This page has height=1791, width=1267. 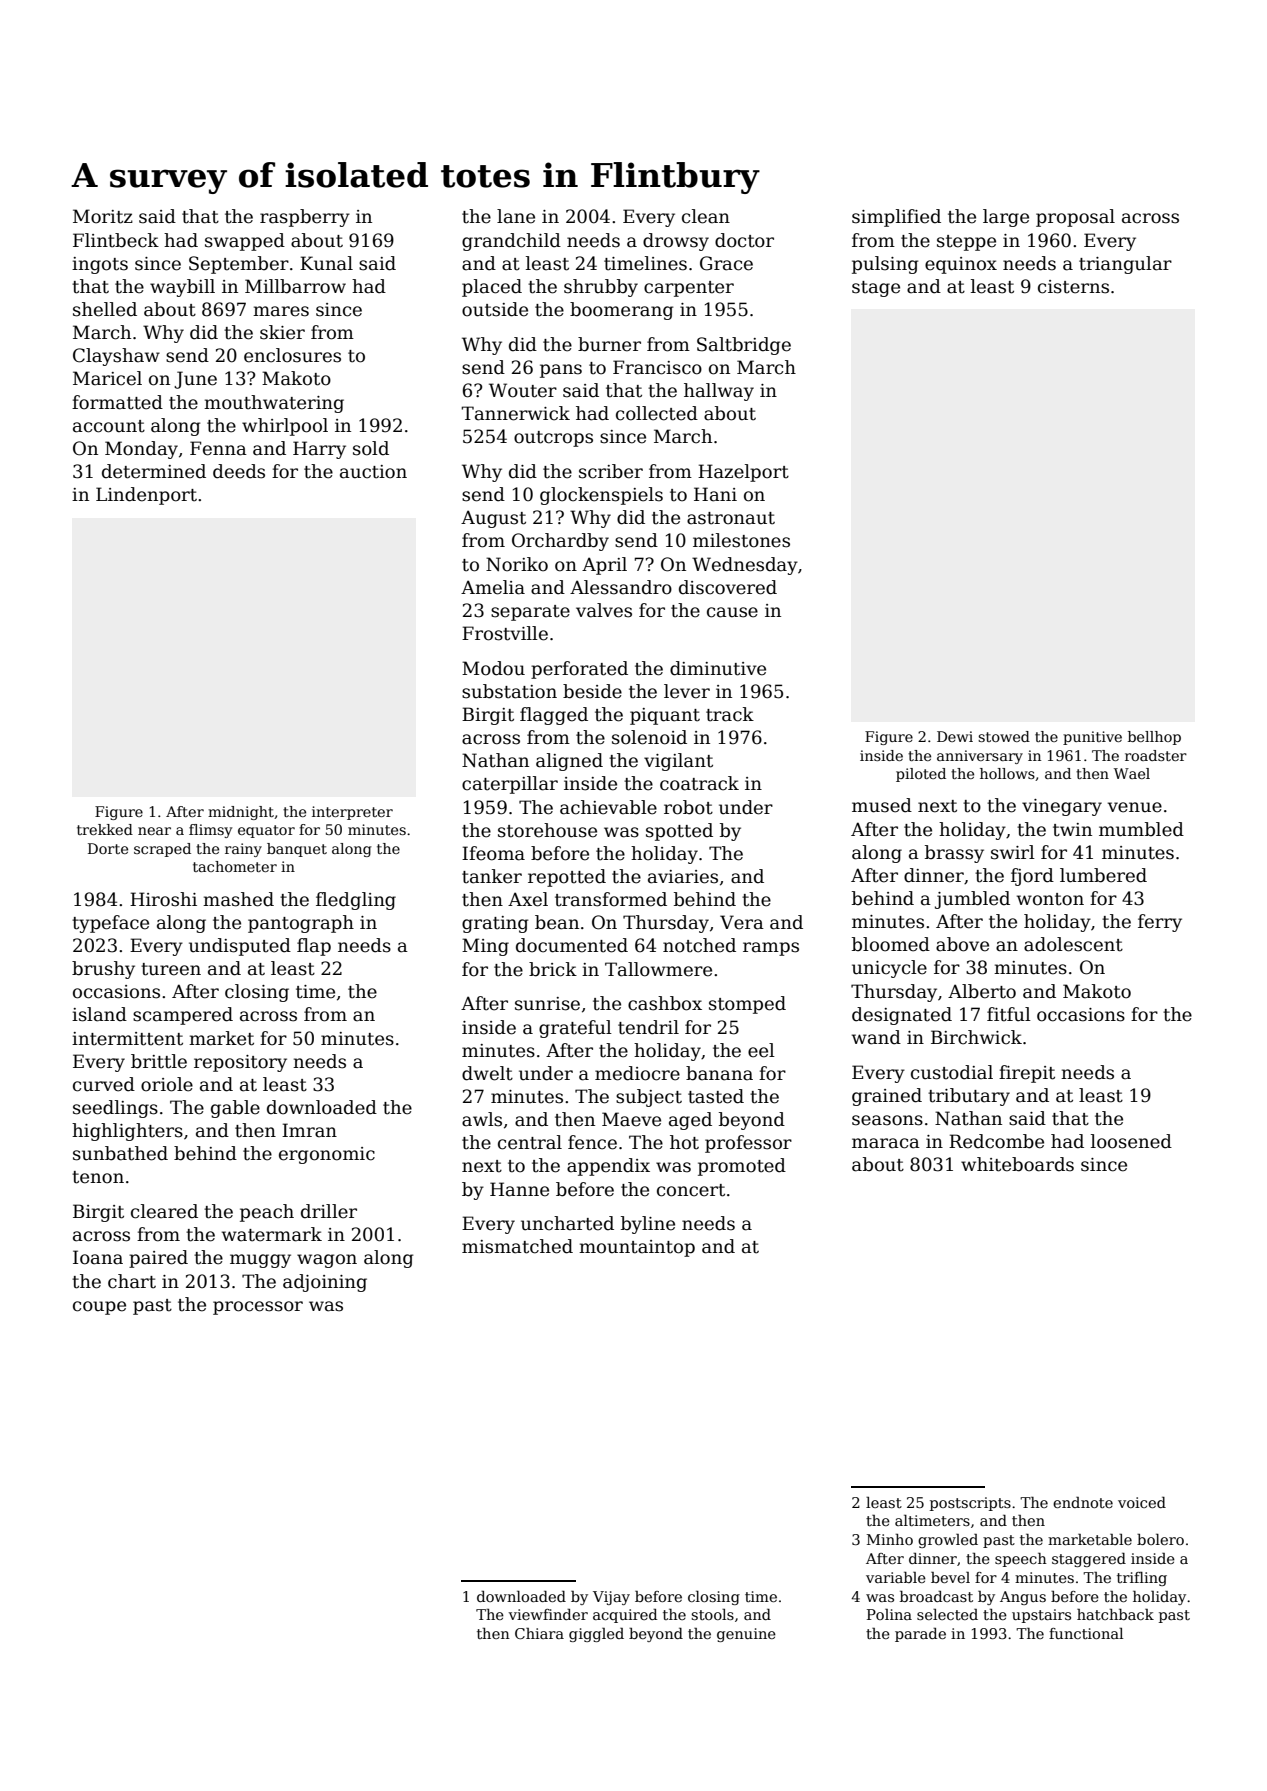 I want to click on Hazelport, so click(x=743, y=473).
